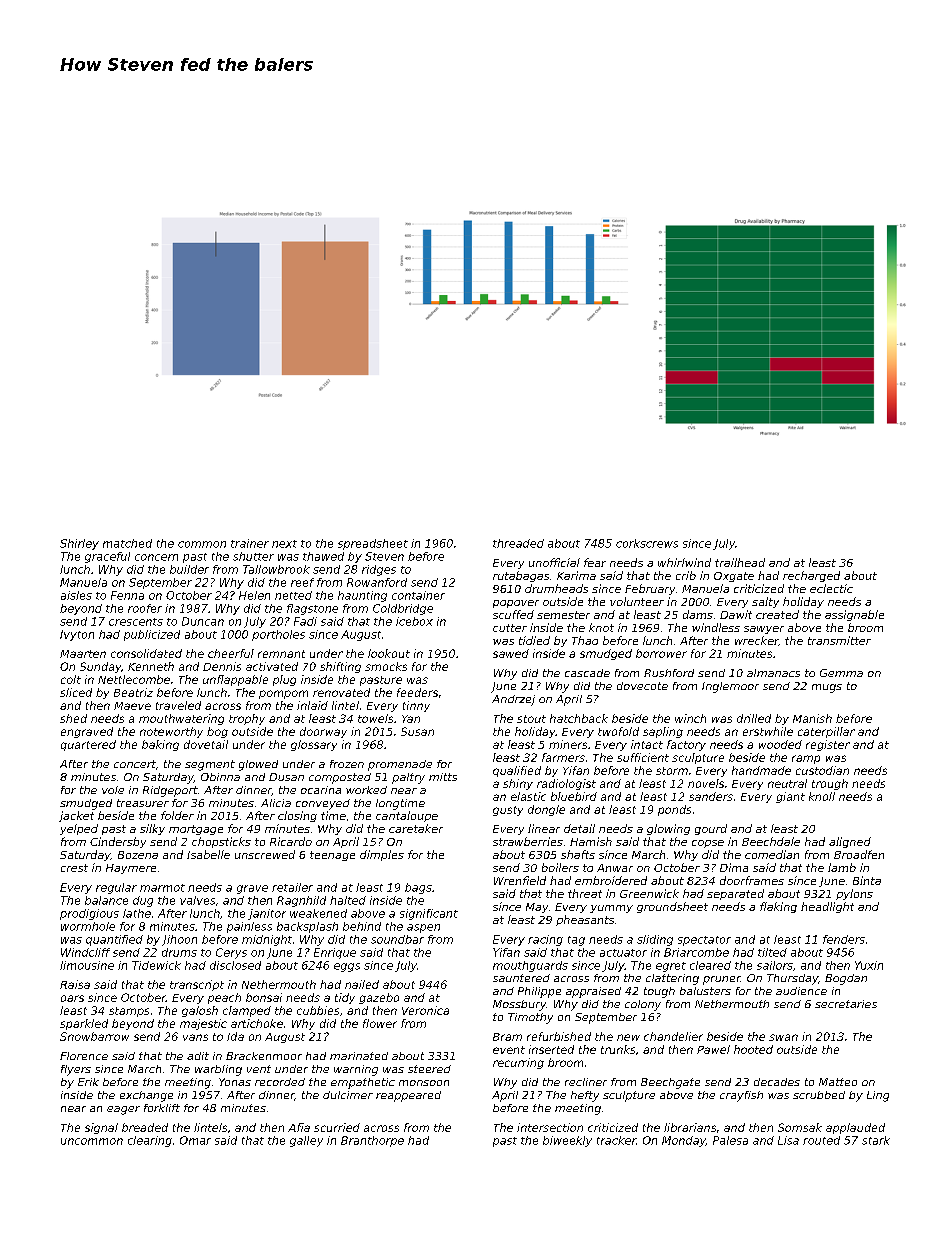 Image resolution: width=952 pixels, height=1233 pixels. I want to click on treasurer, so click(143, 803).
